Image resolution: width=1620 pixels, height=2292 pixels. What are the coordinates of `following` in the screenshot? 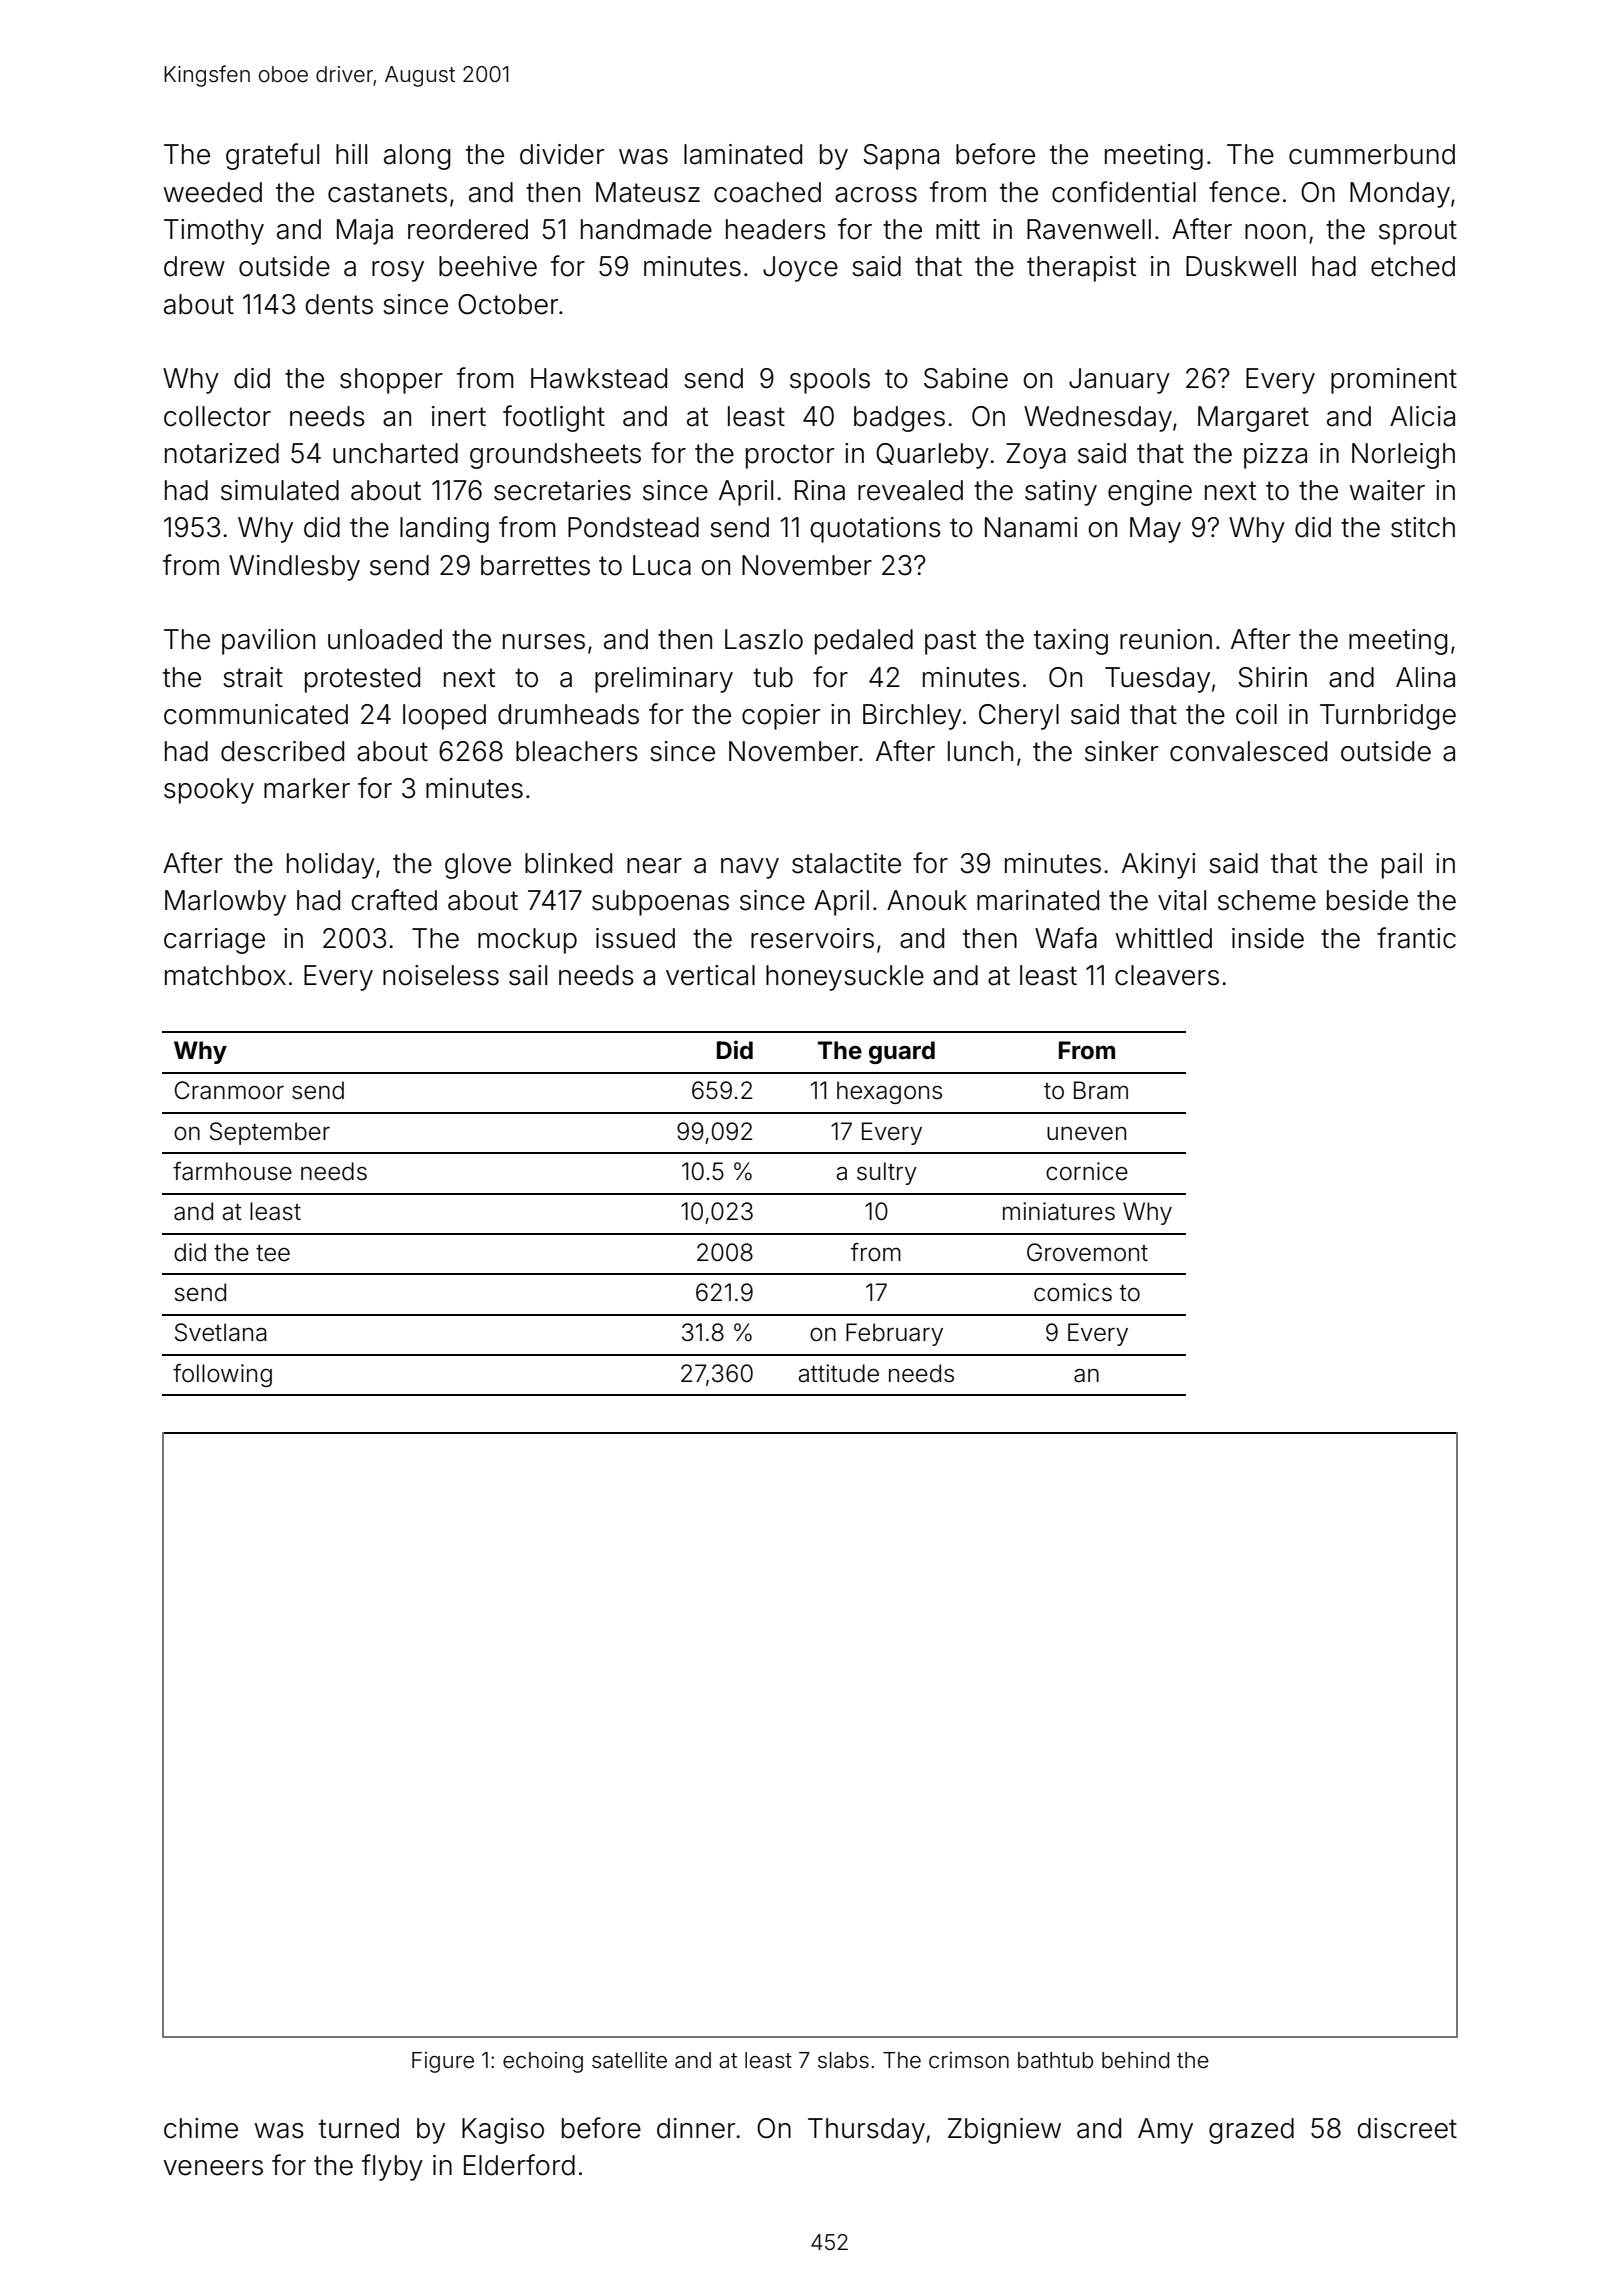 It's located at (222, 1375).
